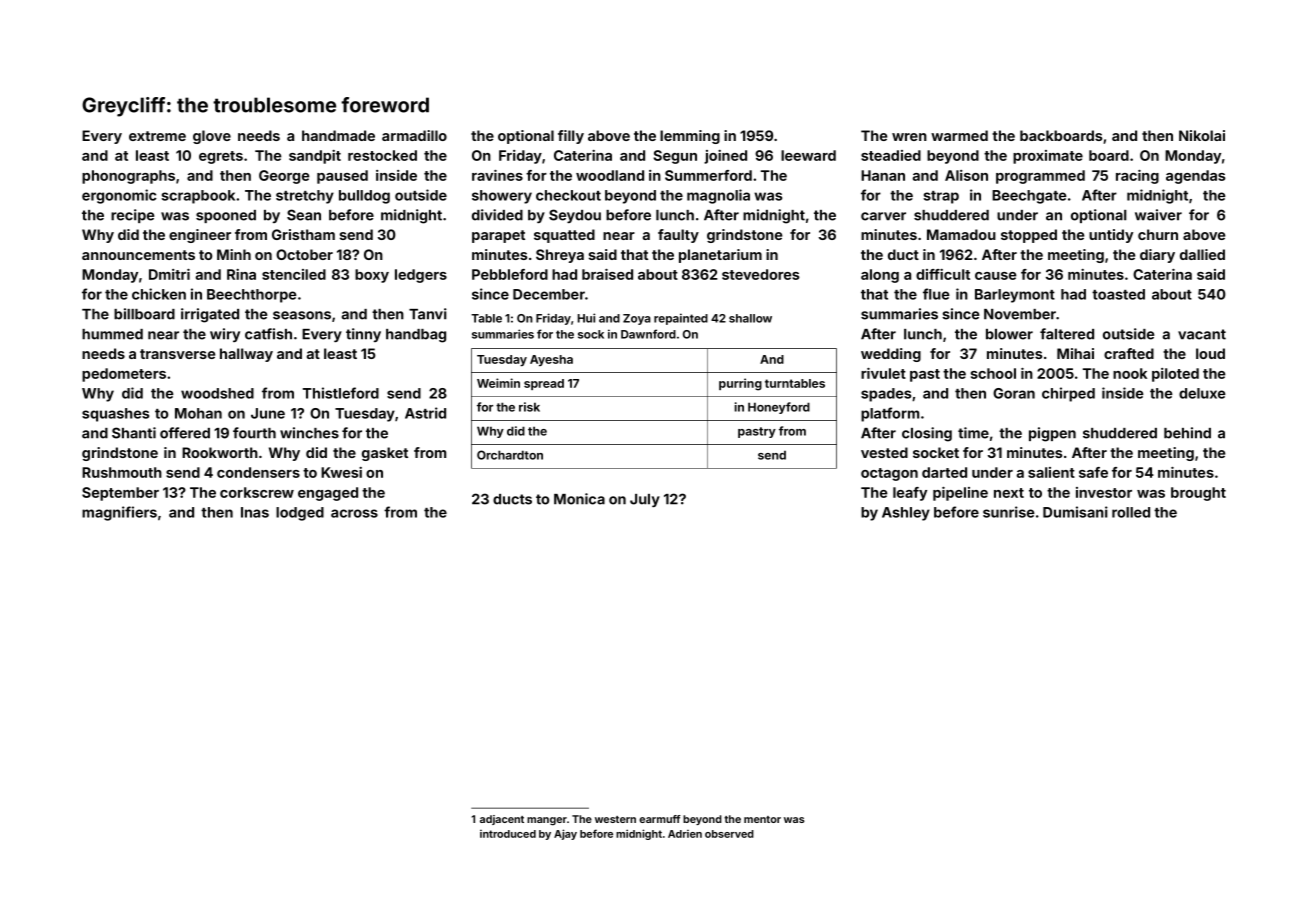  I want to click on July, so click(645, 500).
